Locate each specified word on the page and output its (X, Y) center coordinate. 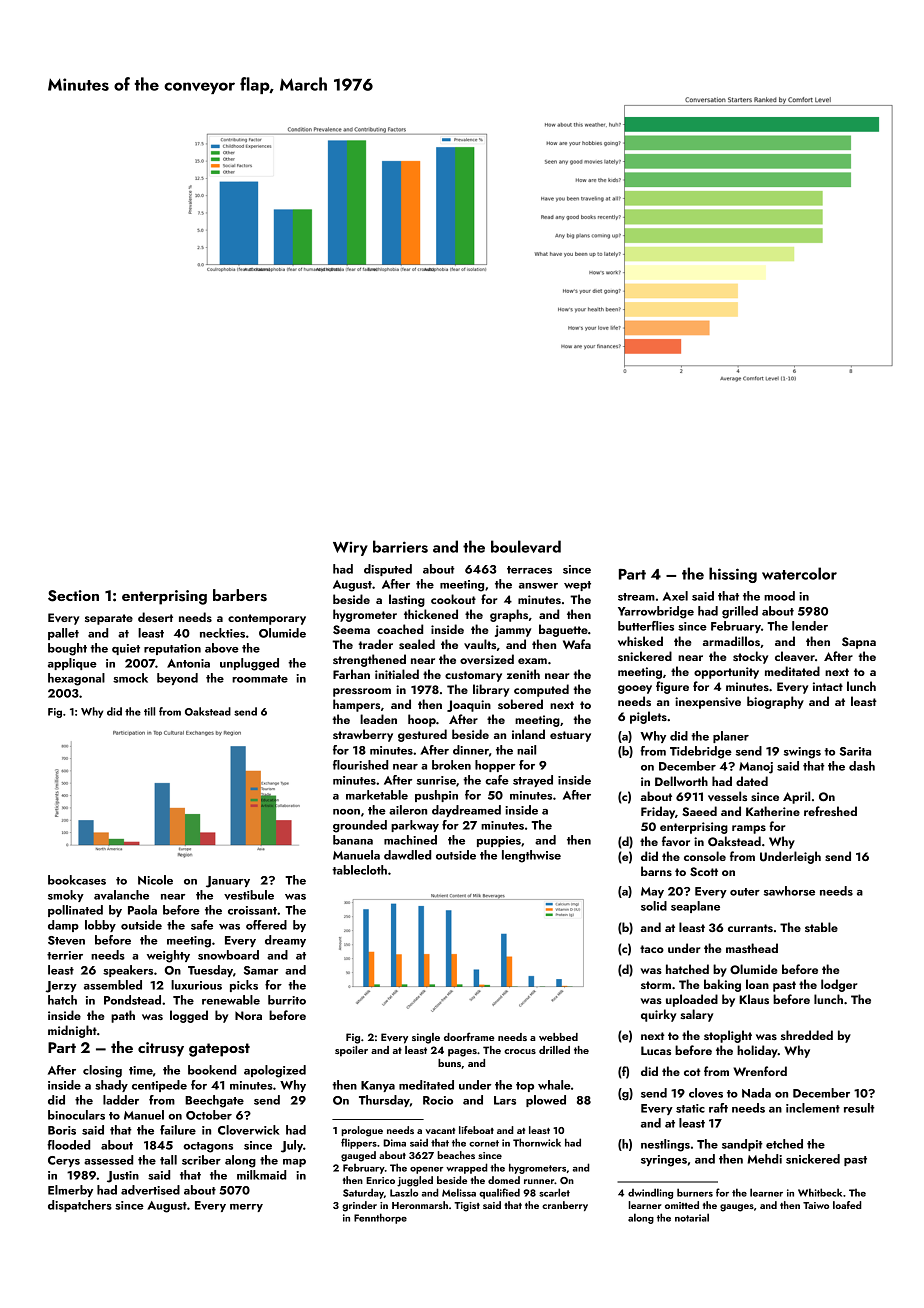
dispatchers (80, 1206)
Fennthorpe (380, 1218)
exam (532, 661)
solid (654, 906)
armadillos (731, 641)
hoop (422, 720)
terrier (65, 955)
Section (73, 596)
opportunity (726, 673)
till (149, 711)
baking (722, 985)
